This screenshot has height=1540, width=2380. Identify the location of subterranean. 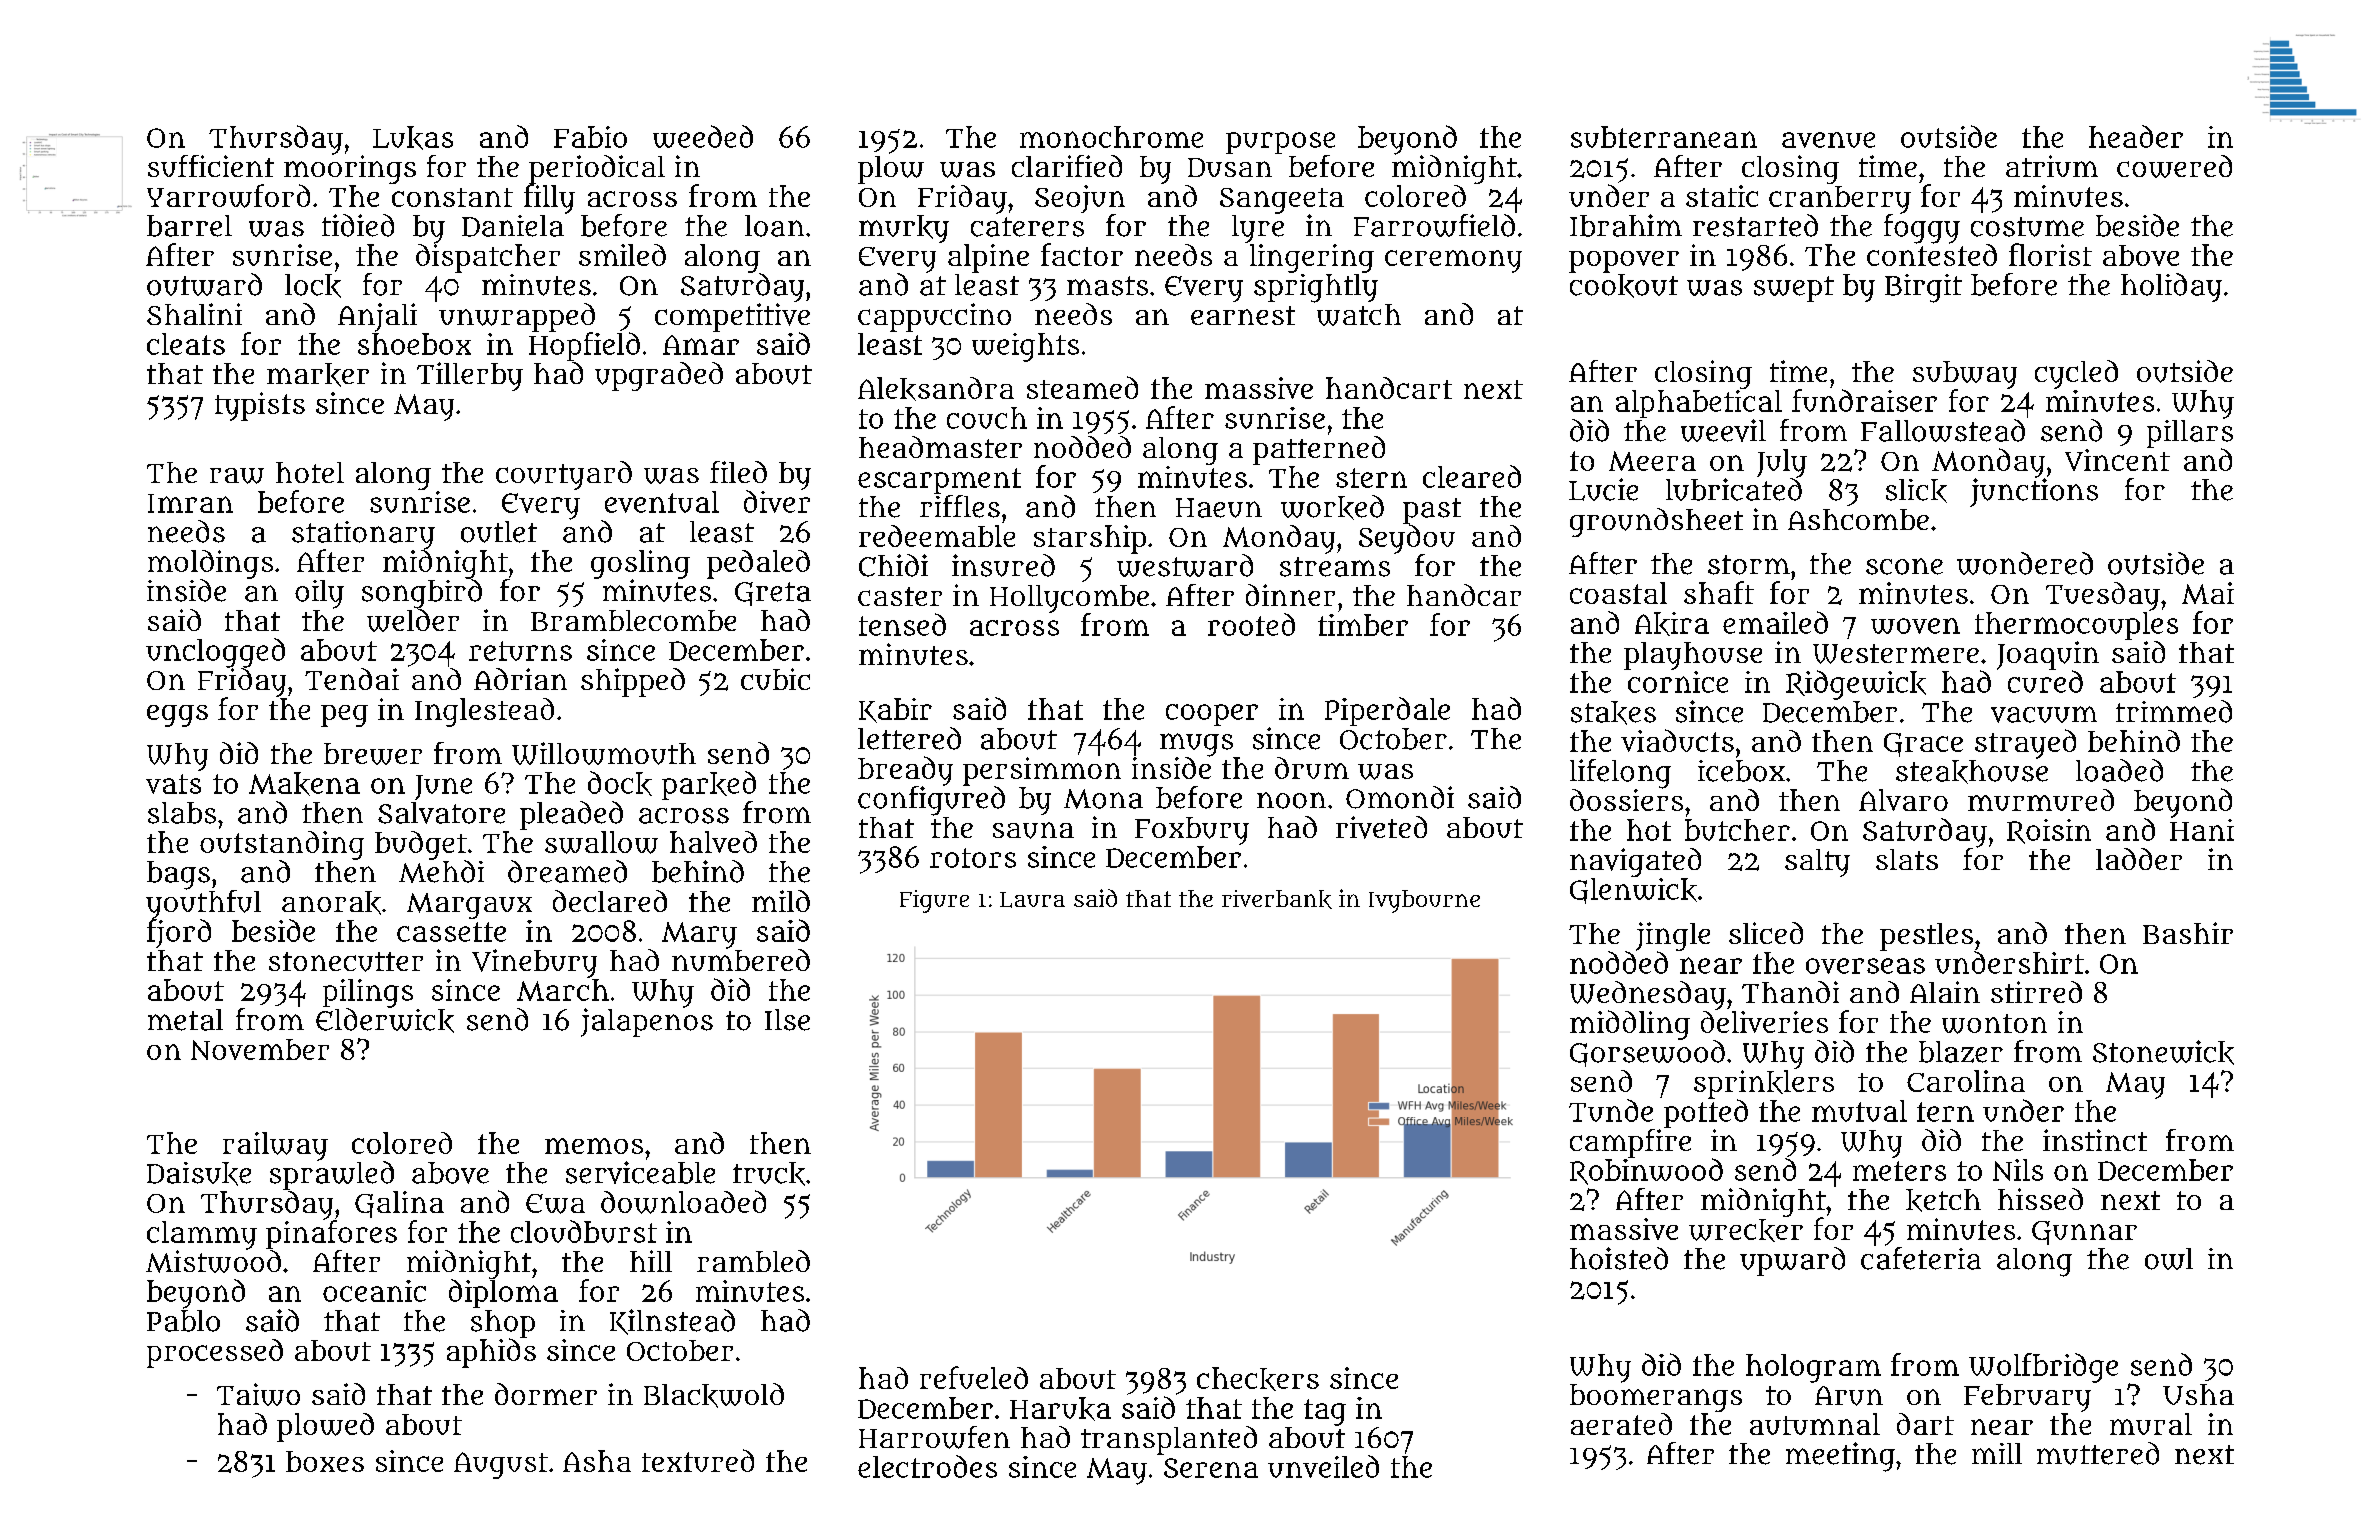
(1664, 137).
